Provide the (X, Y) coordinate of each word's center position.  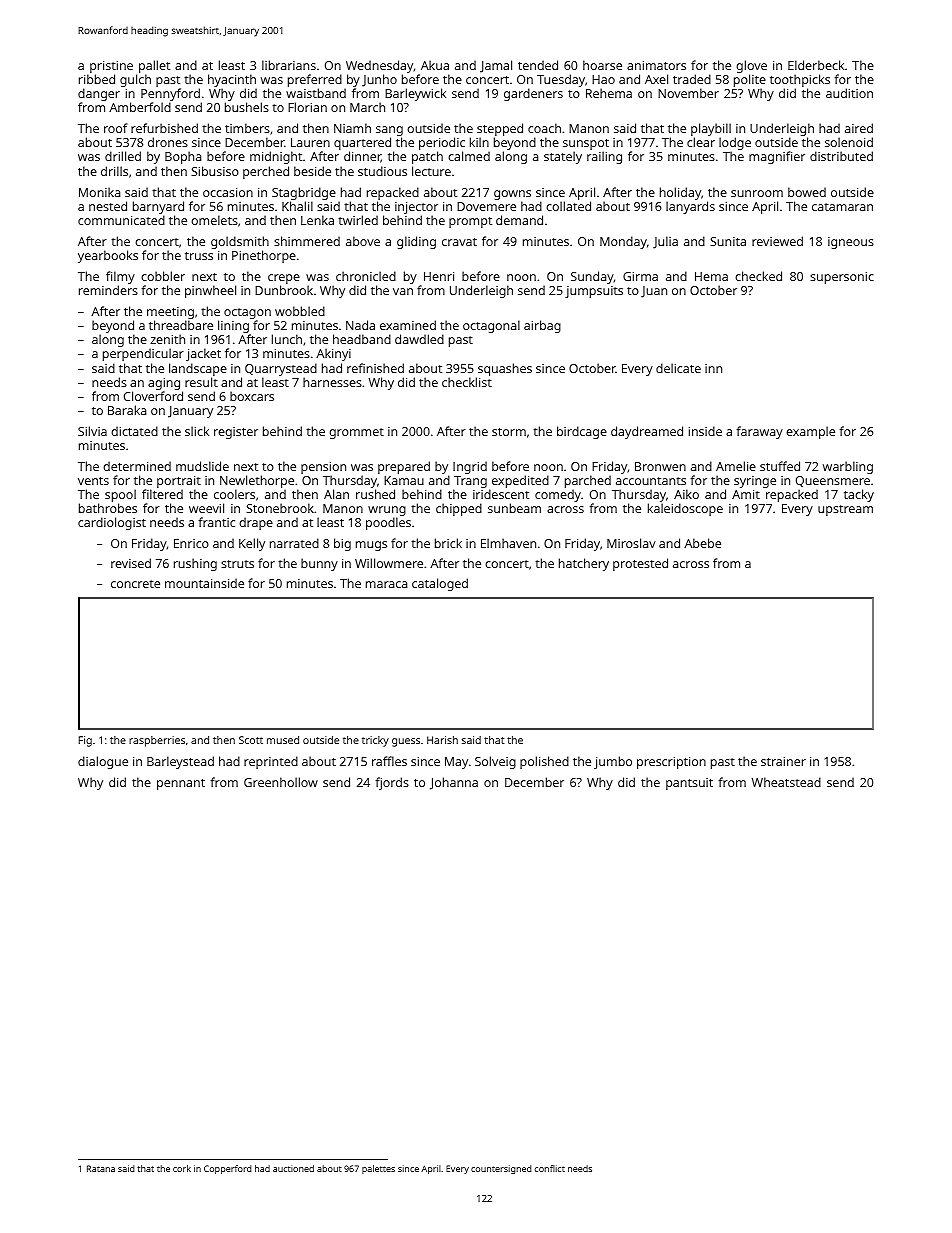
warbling (848, 467)
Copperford (228, 1169)
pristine (111, 67)
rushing (195, 564)
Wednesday (380, 66)
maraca (386, 584)
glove (751, 66)
